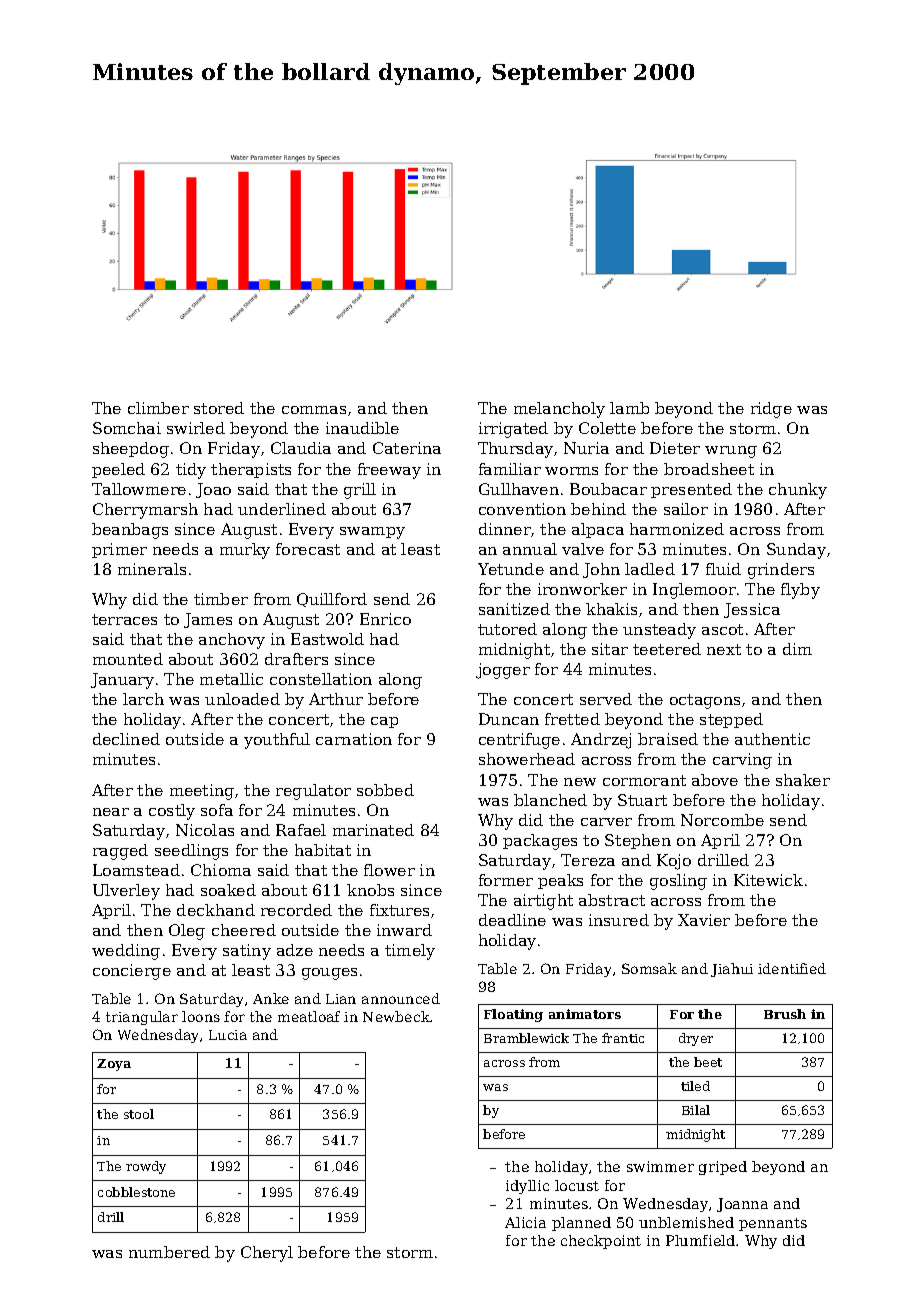  Describe the element at coordinates (525, 1222) in the page. I see `Alicia` at that location.
